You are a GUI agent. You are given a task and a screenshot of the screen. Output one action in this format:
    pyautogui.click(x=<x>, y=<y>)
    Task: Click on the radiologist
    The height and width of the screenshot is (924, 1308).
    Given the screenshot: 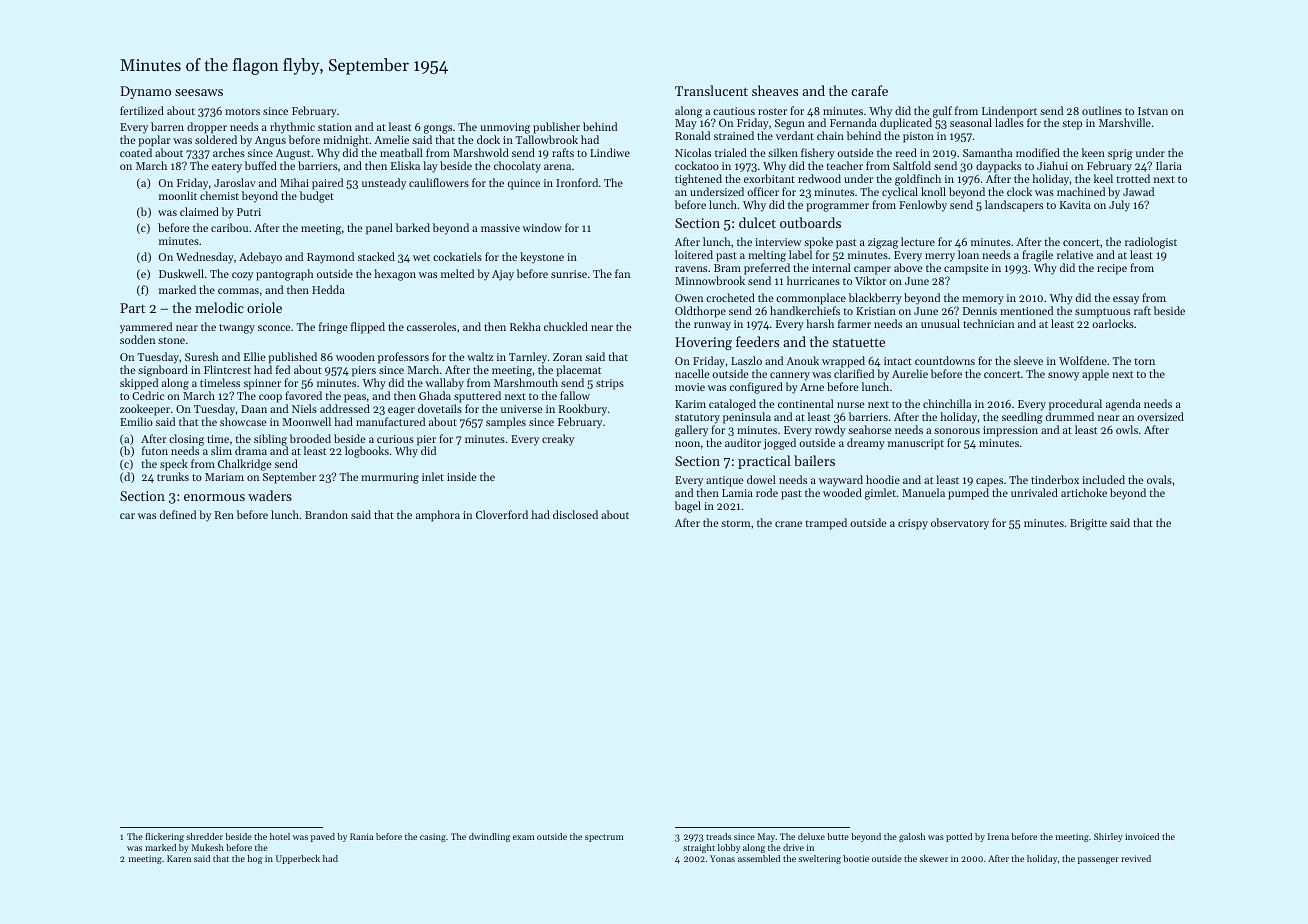 What is the action you would take?
    pyautogui.click(x=1151, y=243)
